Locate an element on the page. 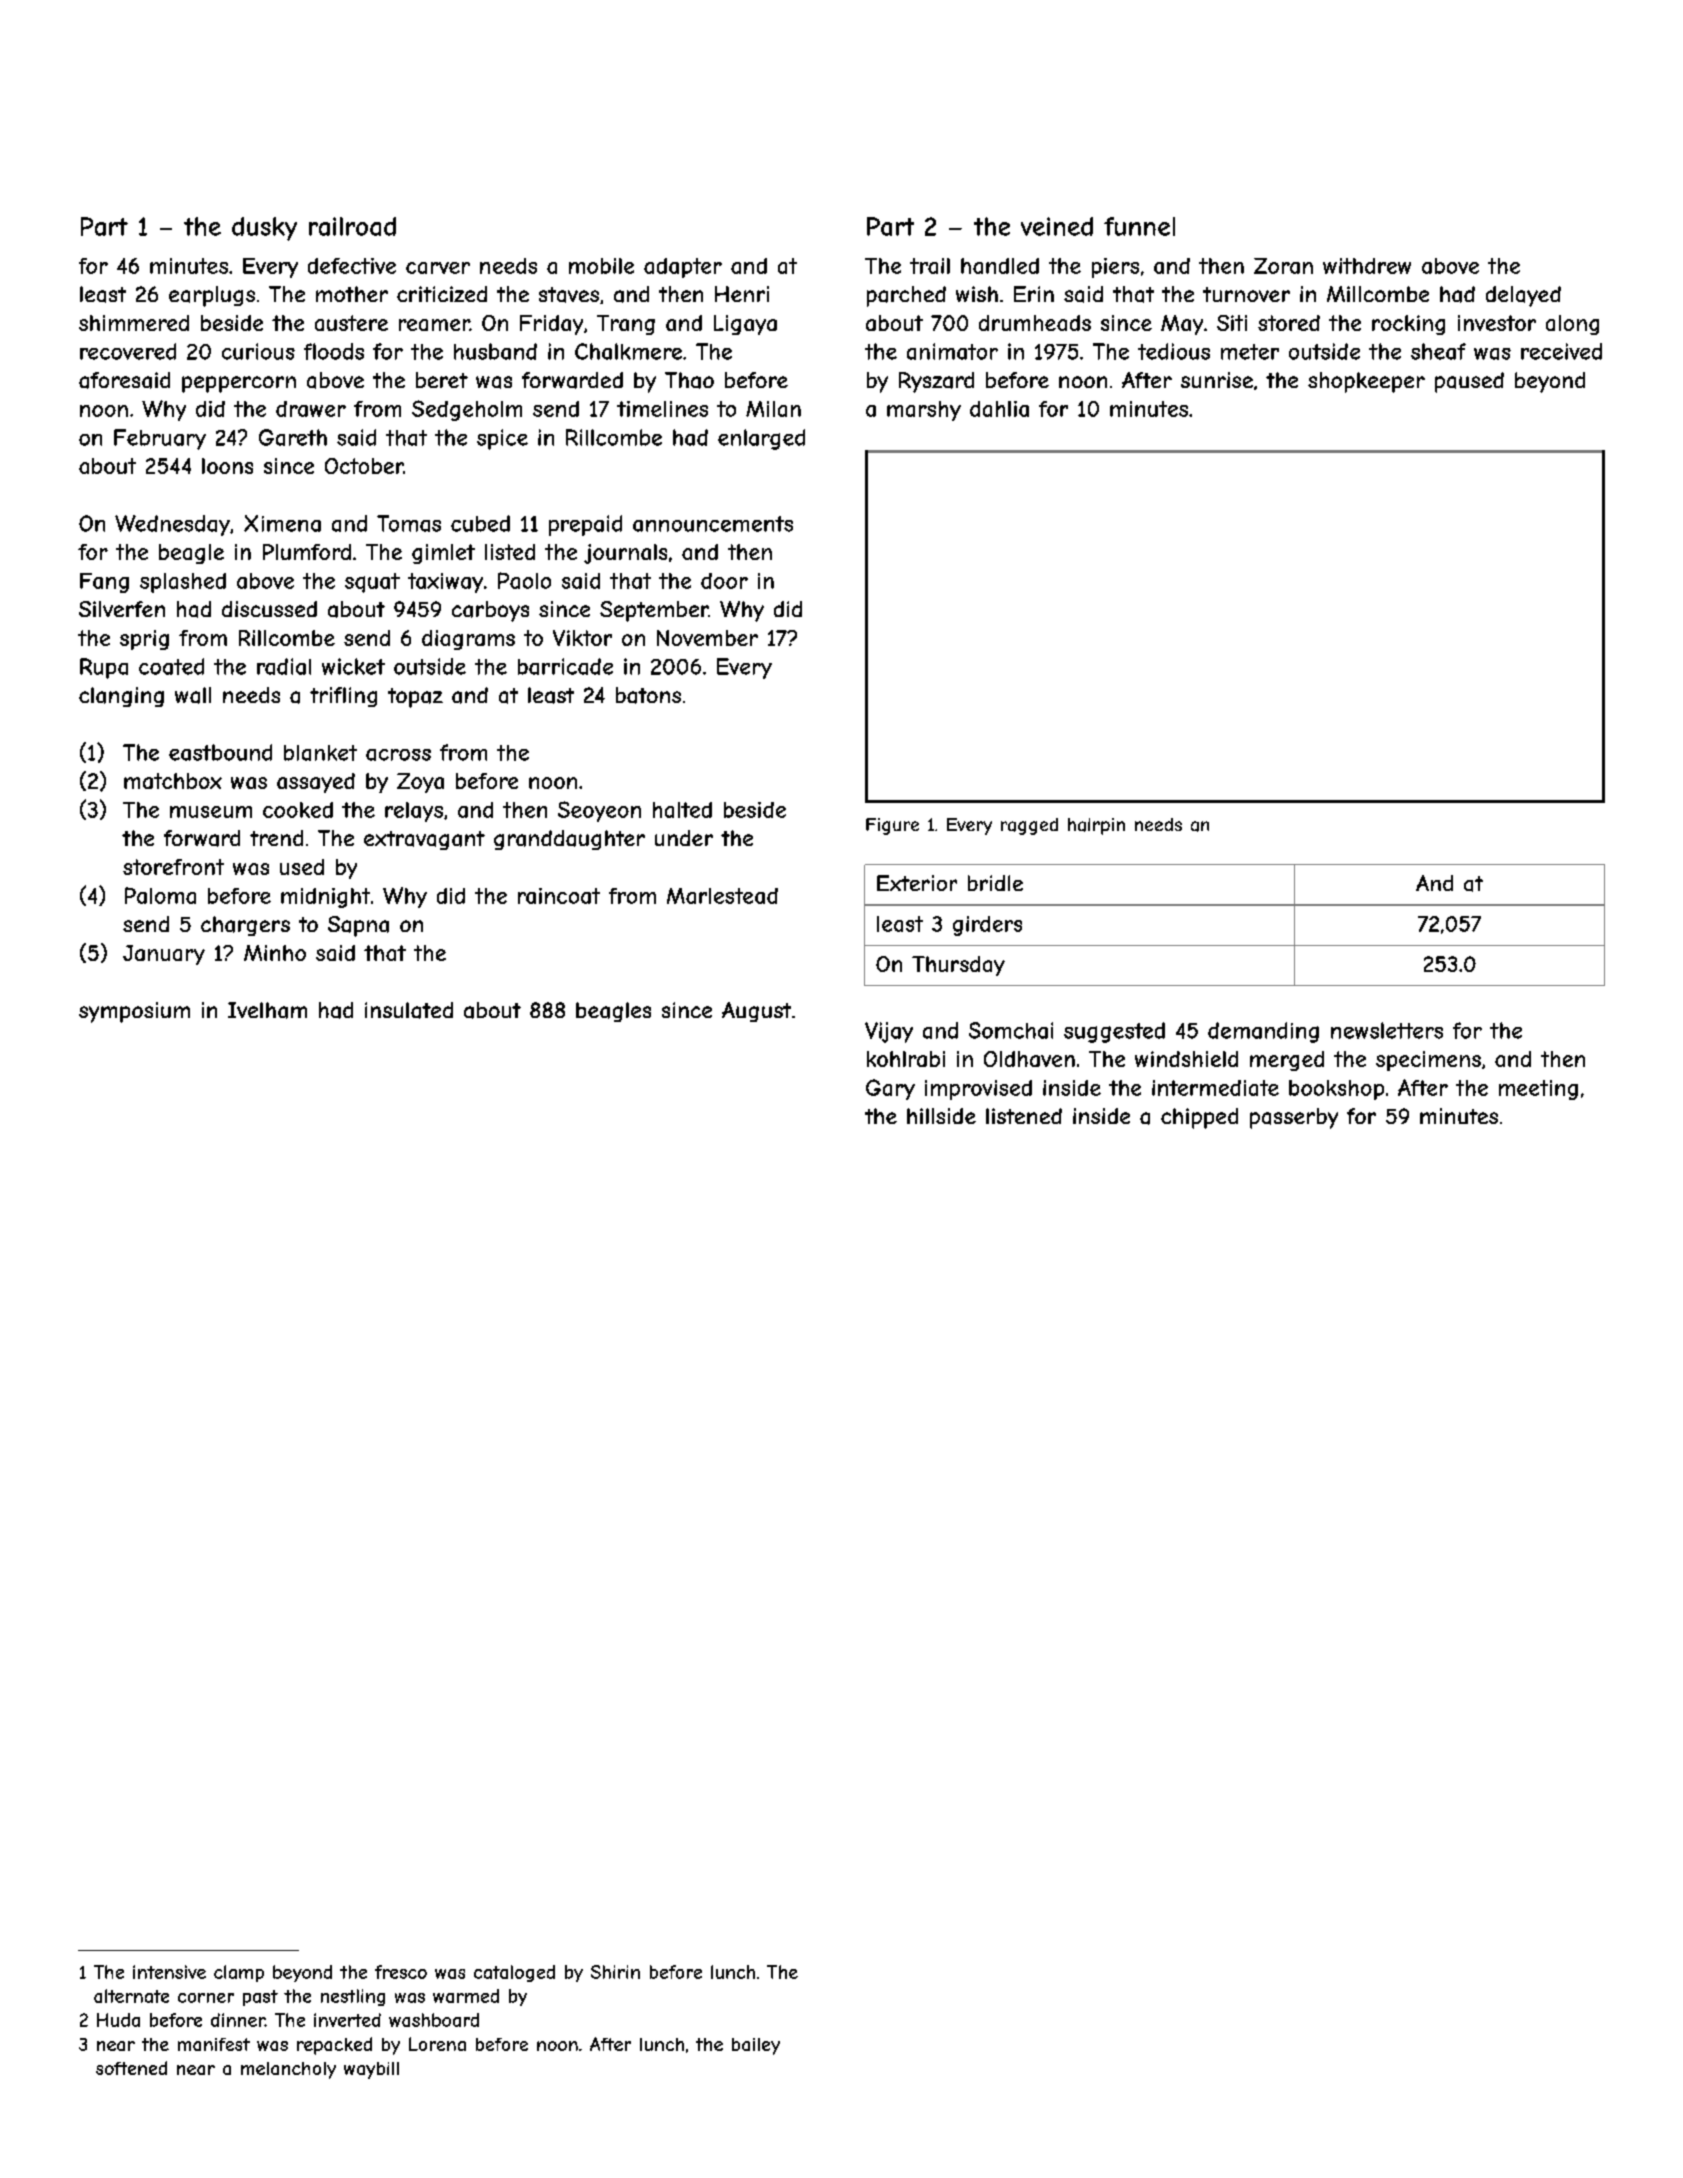  drawer is located at coordinates (311, 409).
